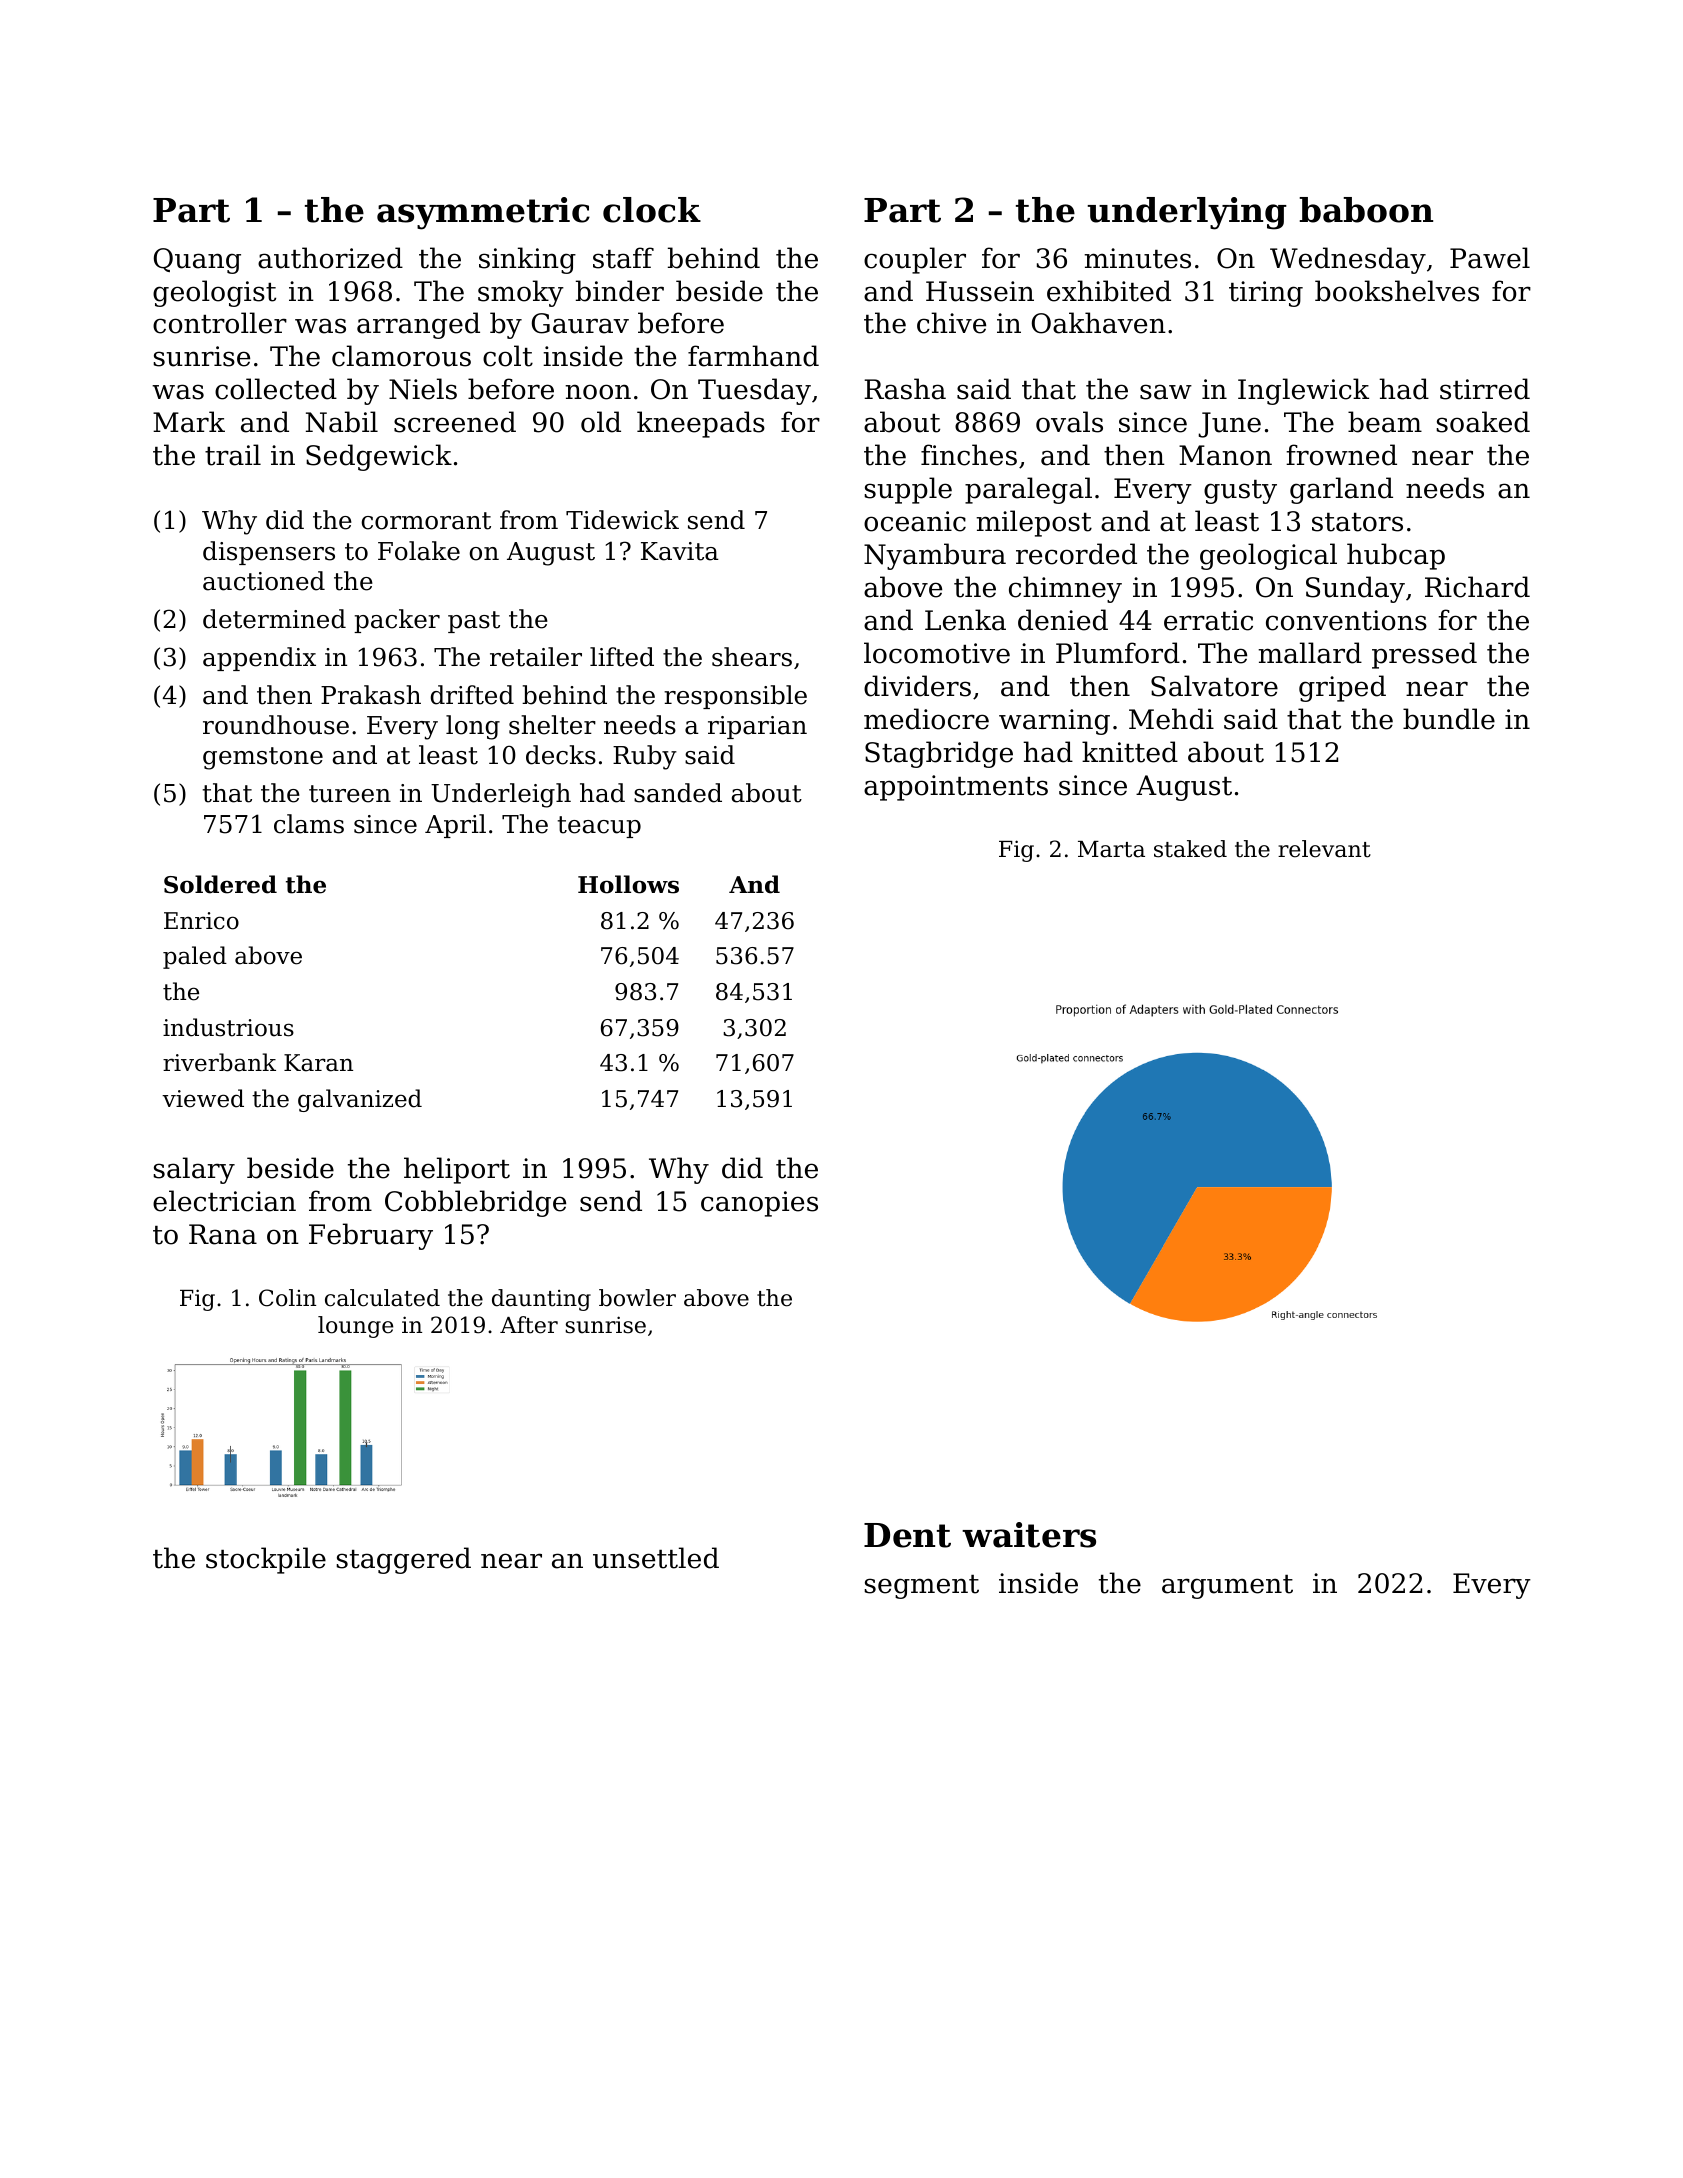 This screenshot has height=2178, width=1683. Describe the element at coordinates (921, 1587) in the screenshot. I see `segment` at that location.
